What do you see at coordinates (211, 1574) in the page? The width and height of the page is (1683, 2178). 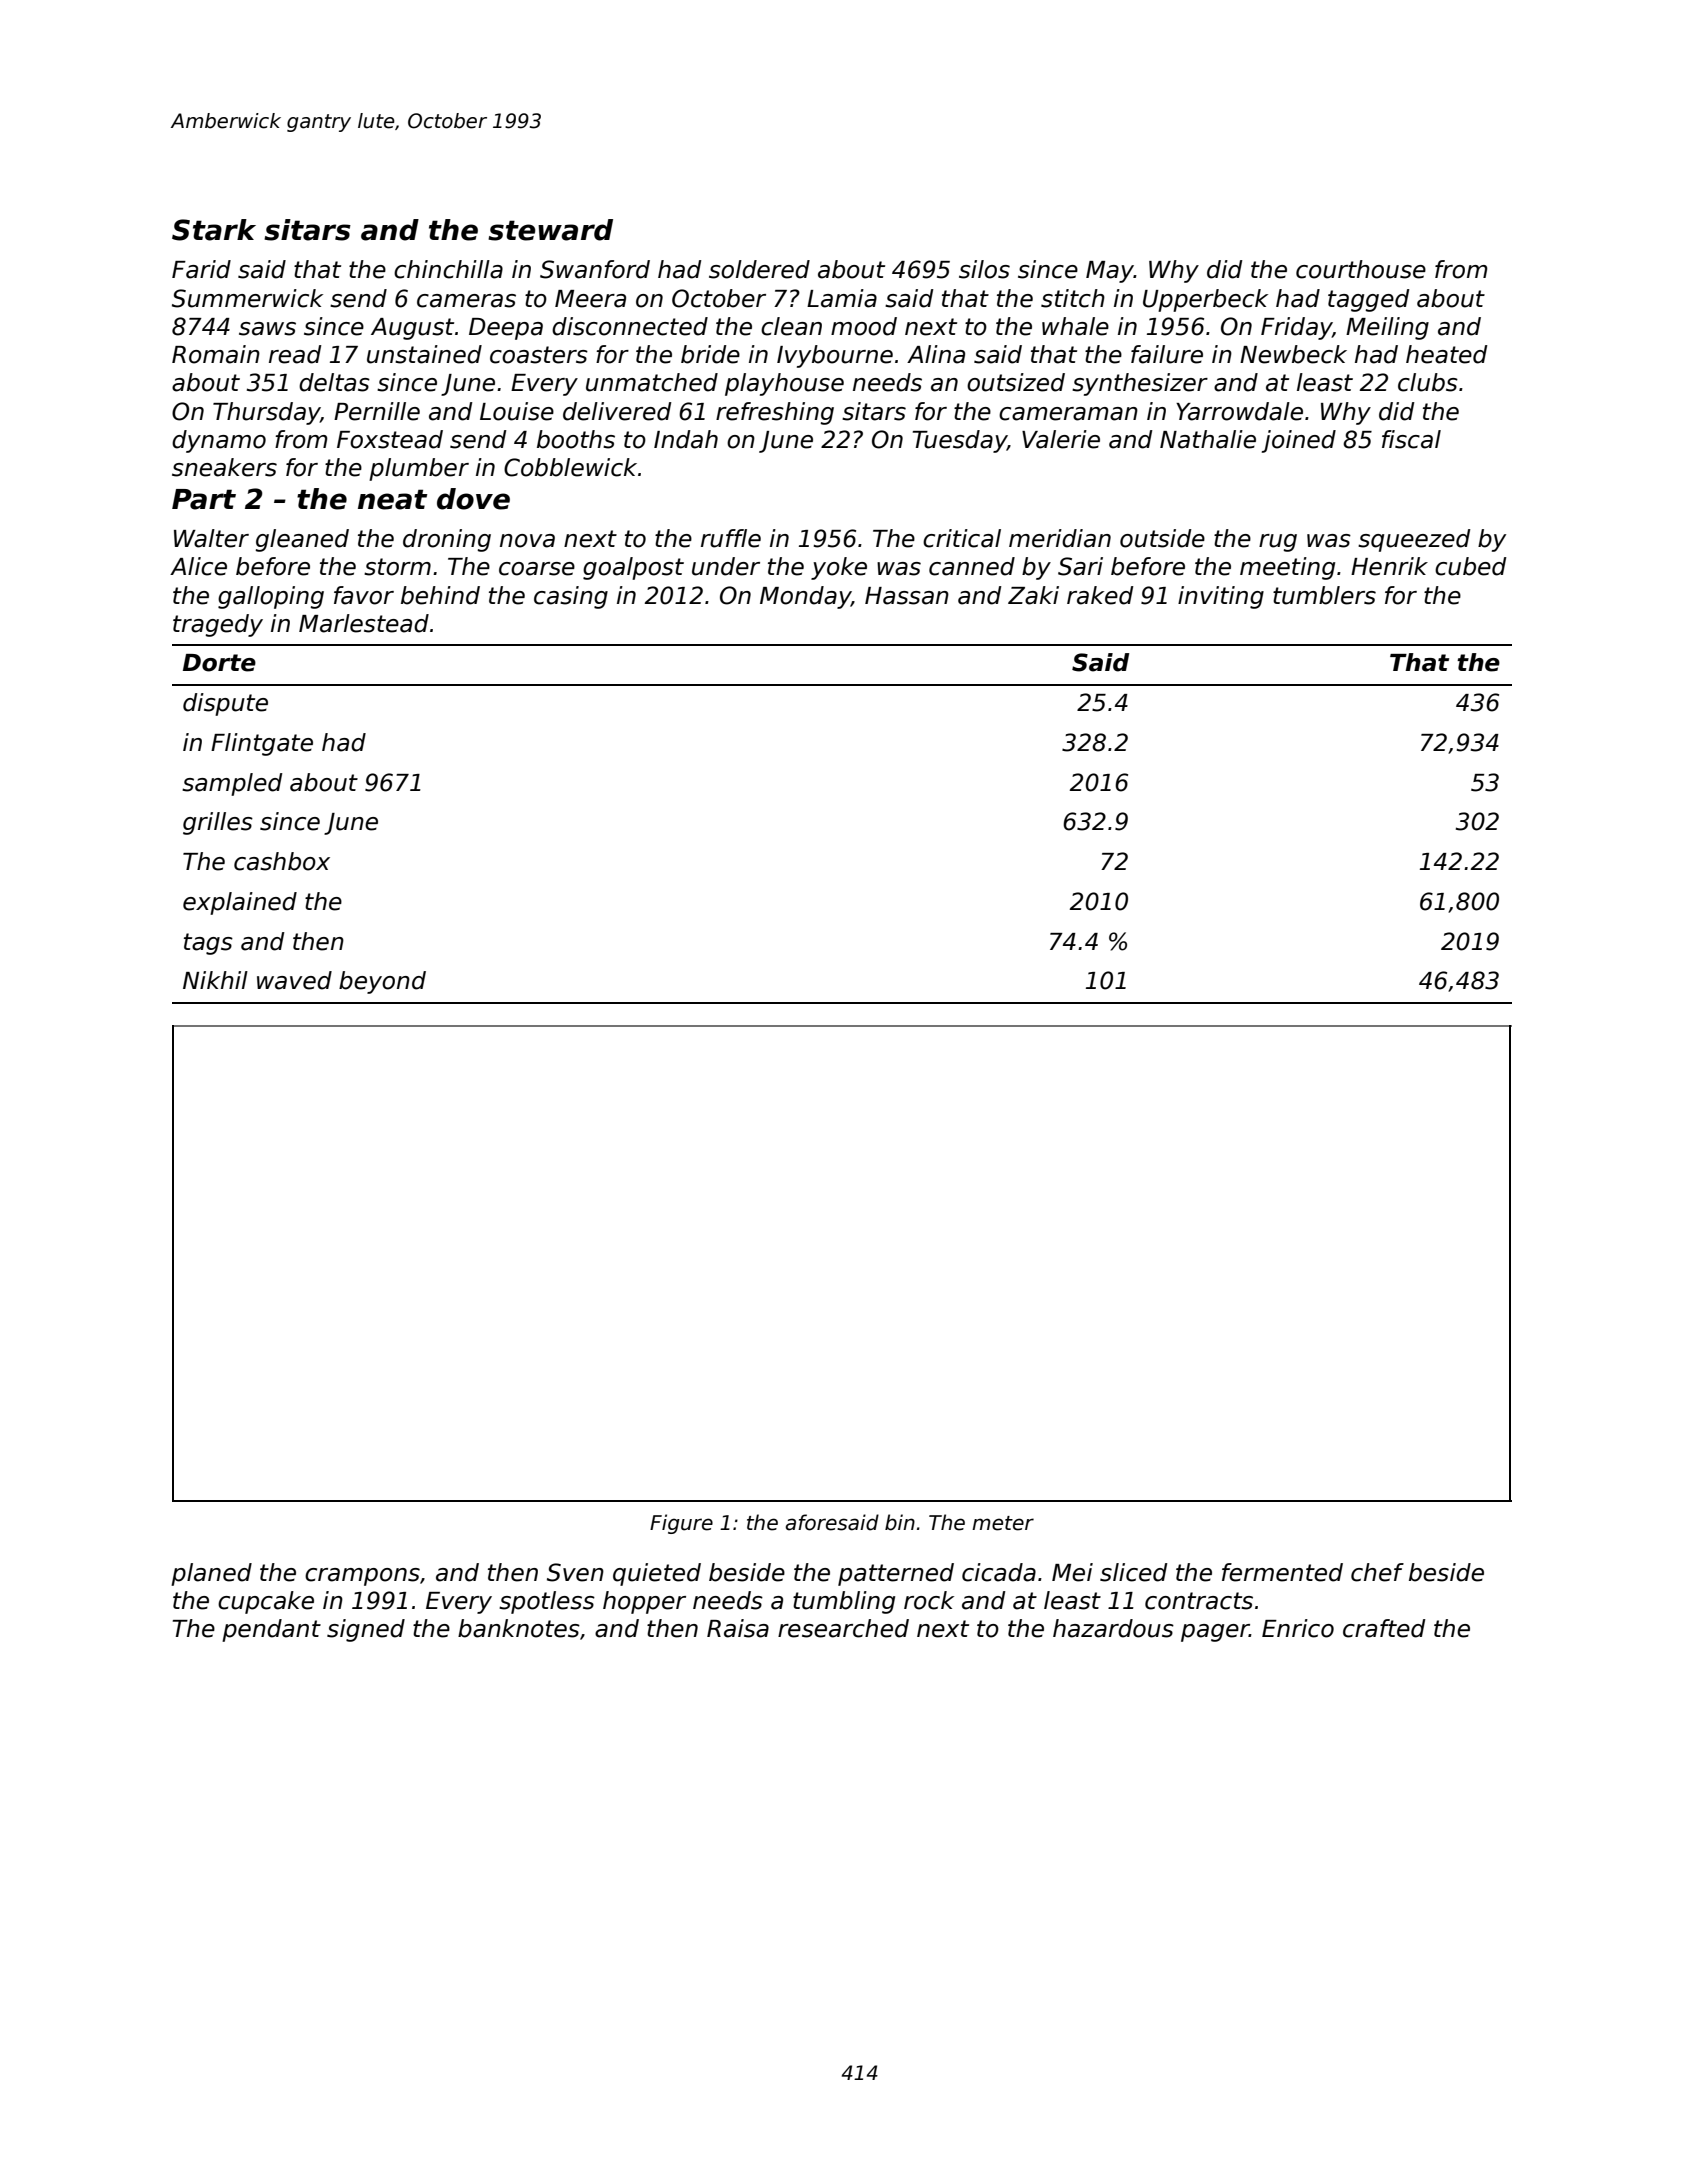 I see `planed` at bounding box center [211, 1574].
